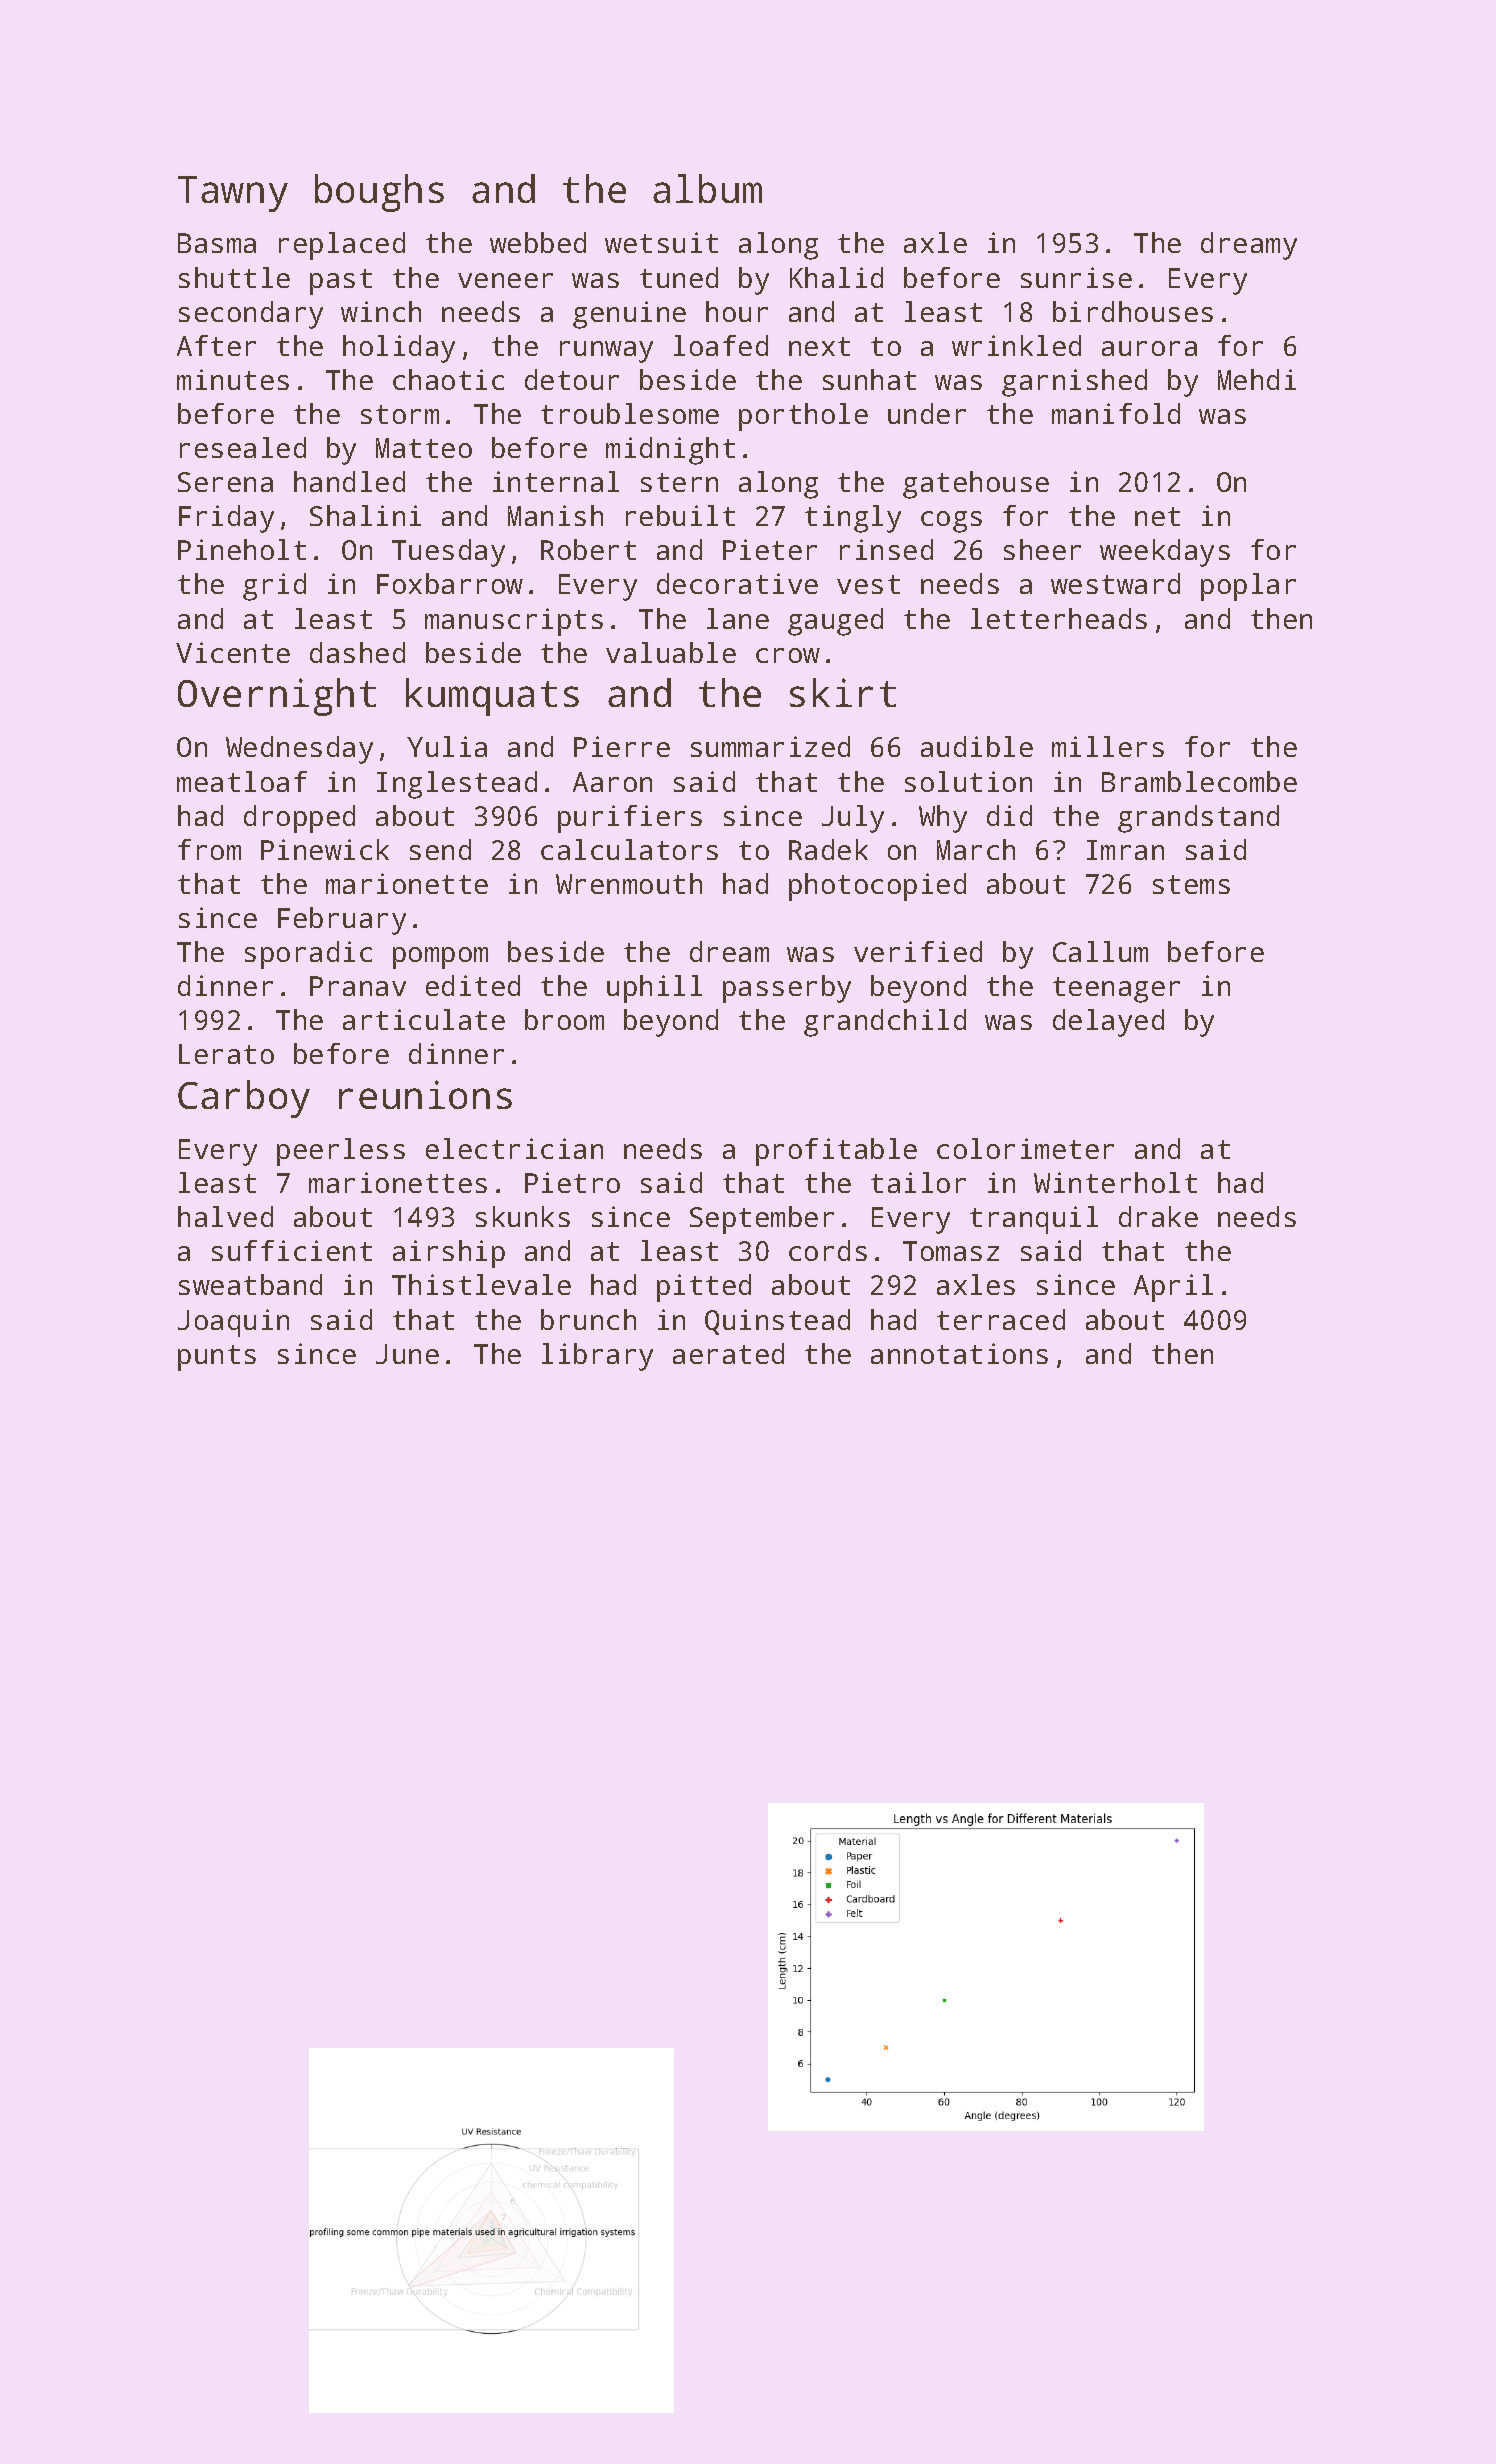  What do you see at coordinates (707, 188) in the screenshot?
I see `album` at bounding box center [707, 188].
